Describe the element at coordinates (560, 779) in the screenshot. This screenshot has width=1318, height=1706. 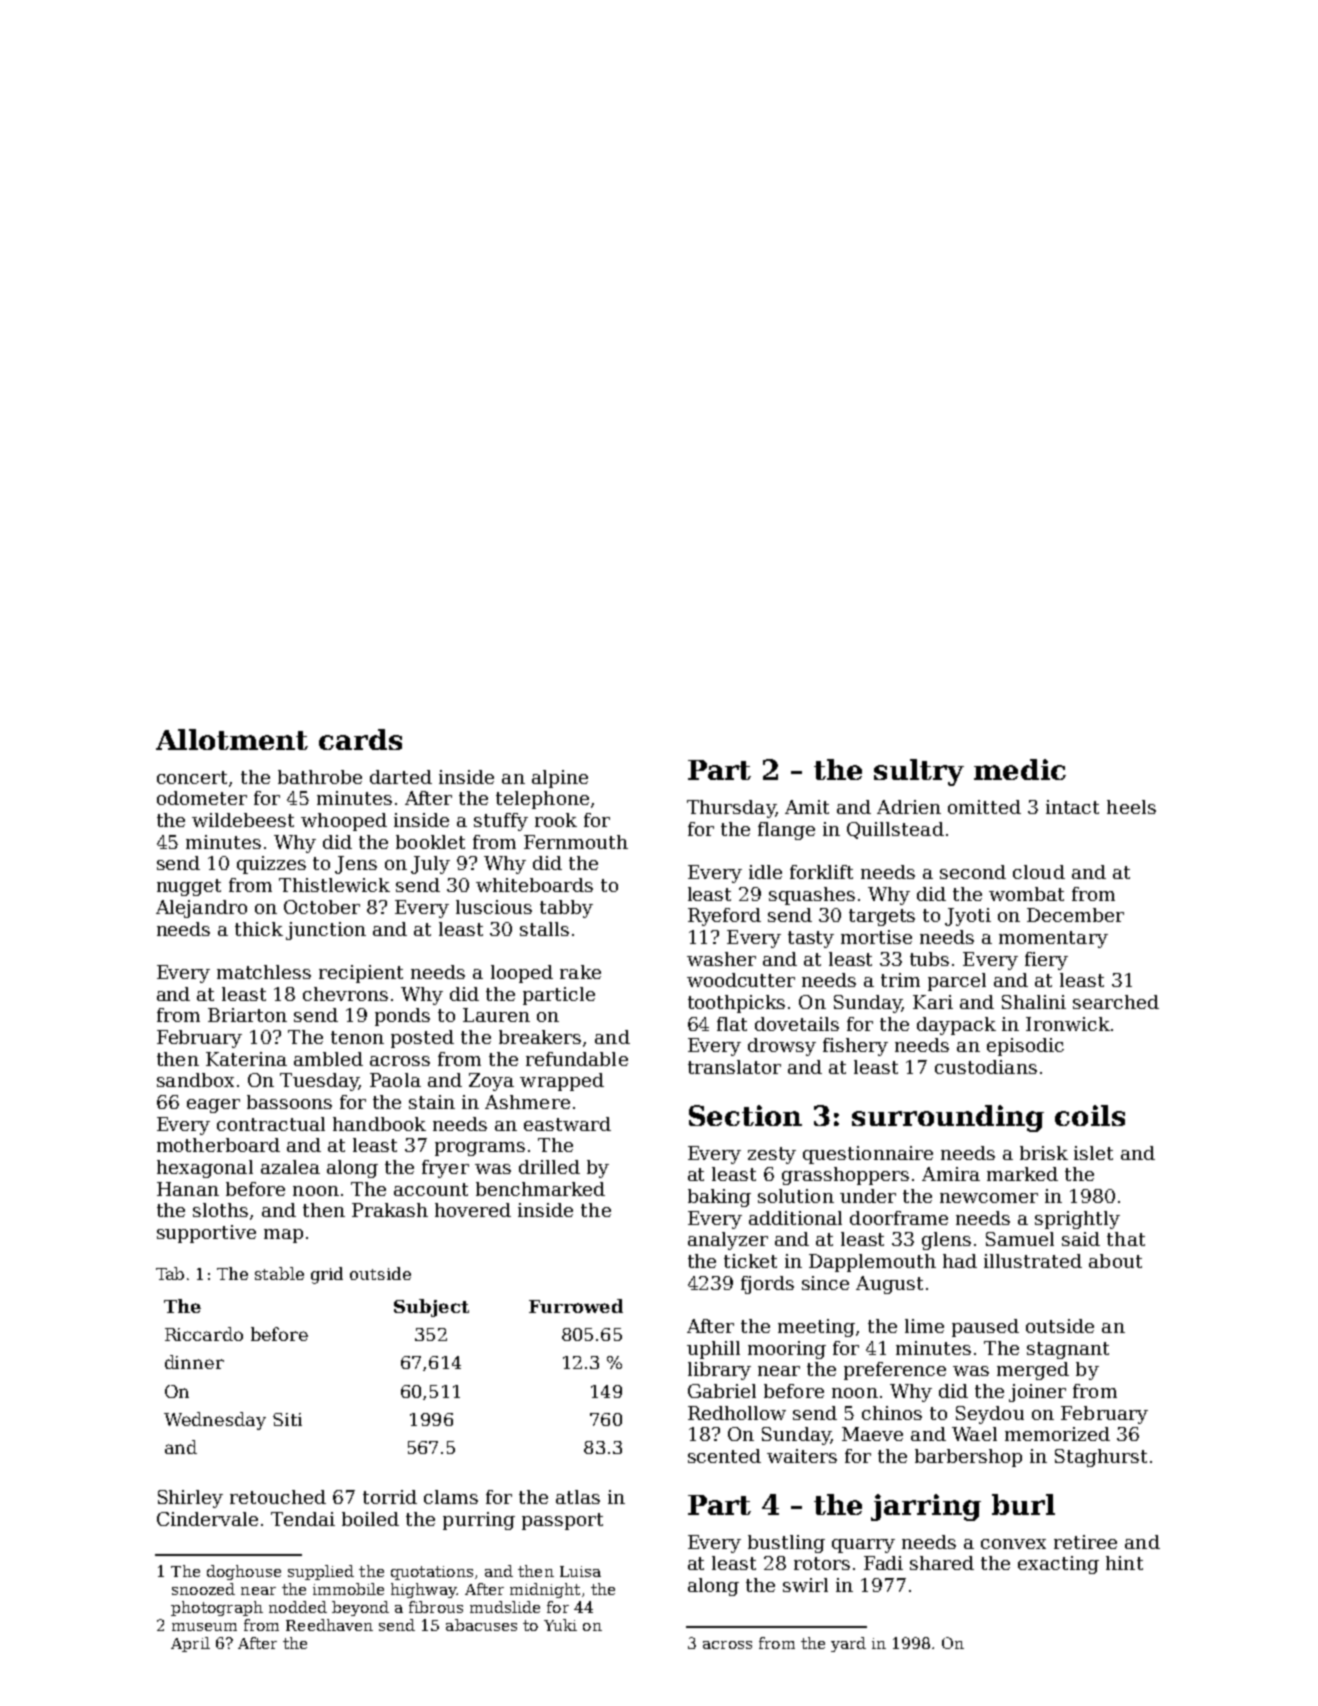
I see `alpine` at that location.
